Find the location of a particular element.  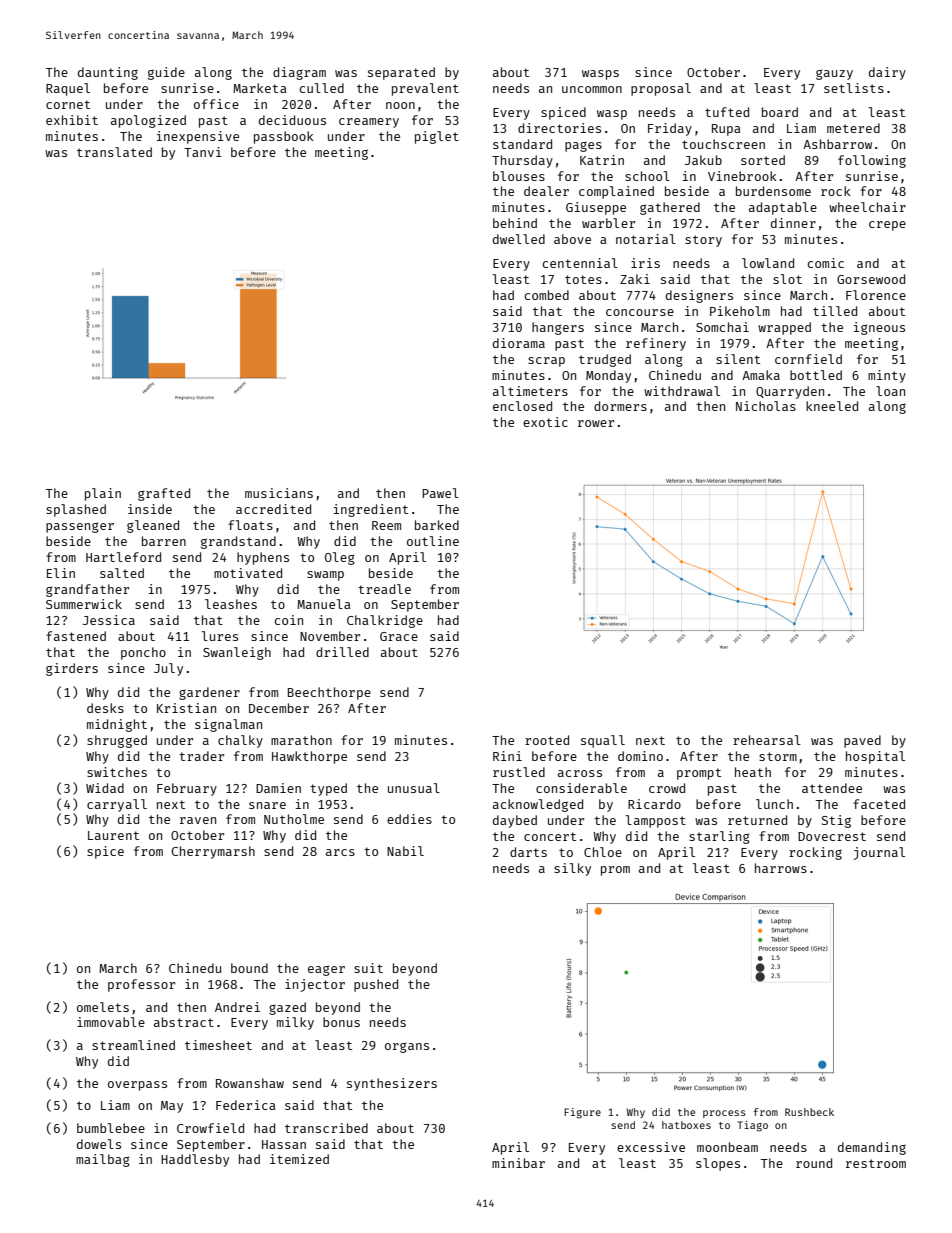

organs is located at coordinates (407, 1047).
